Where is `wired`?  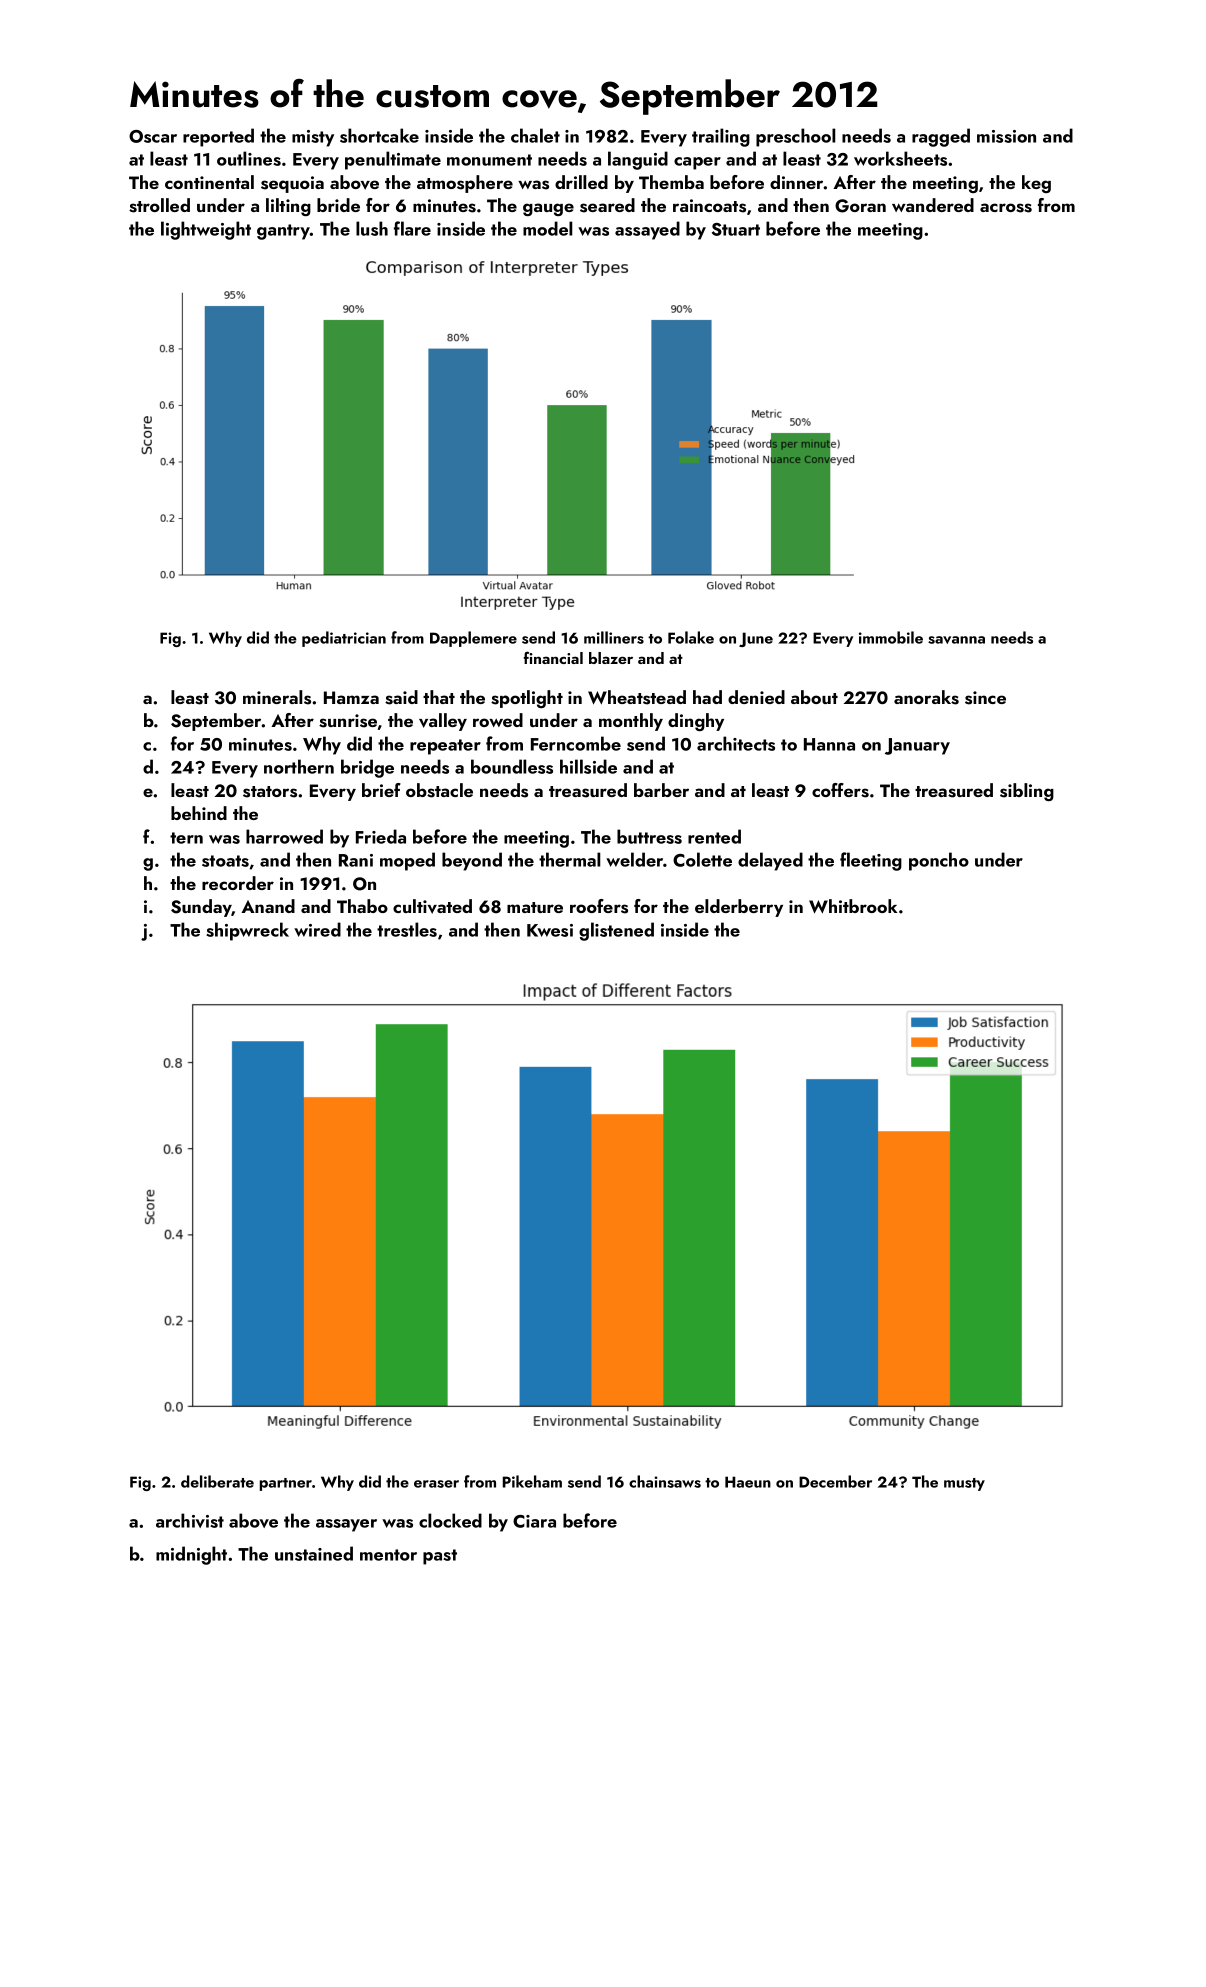
wired is located at coordinates (317, 929).
